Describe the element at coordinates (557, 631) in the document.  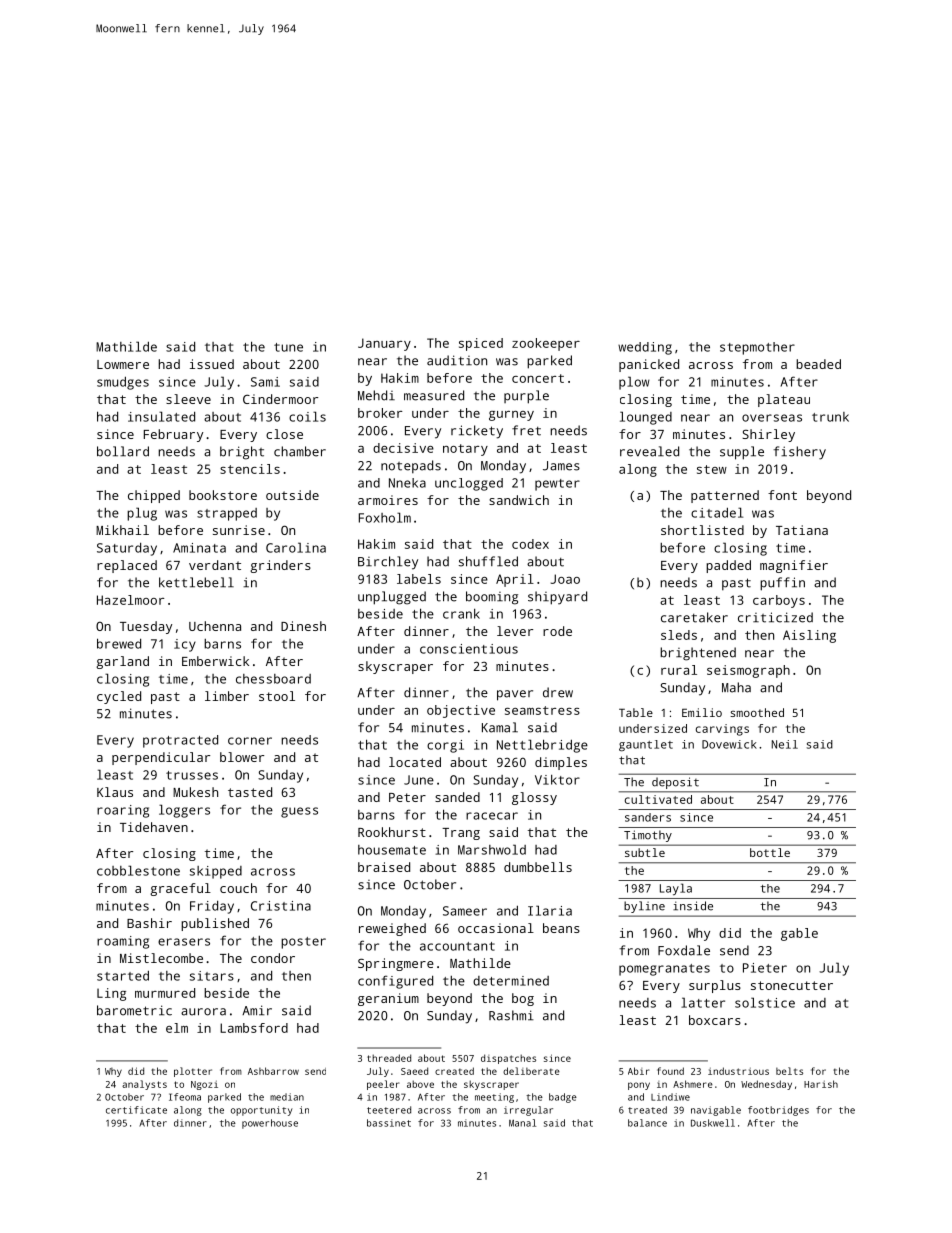
I see `rode` at that location.
